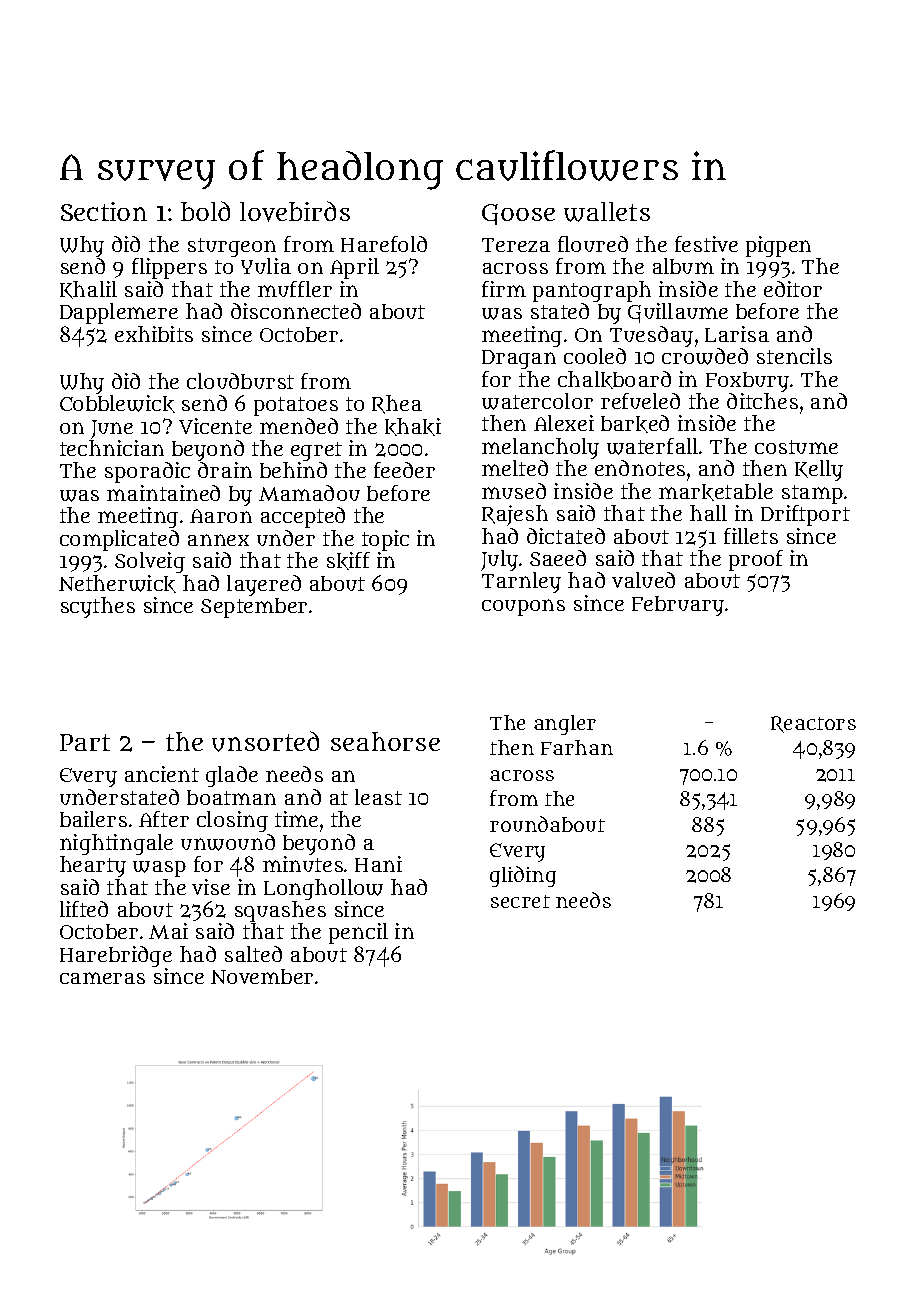  I want to click on bailers, so click(93, 819).
